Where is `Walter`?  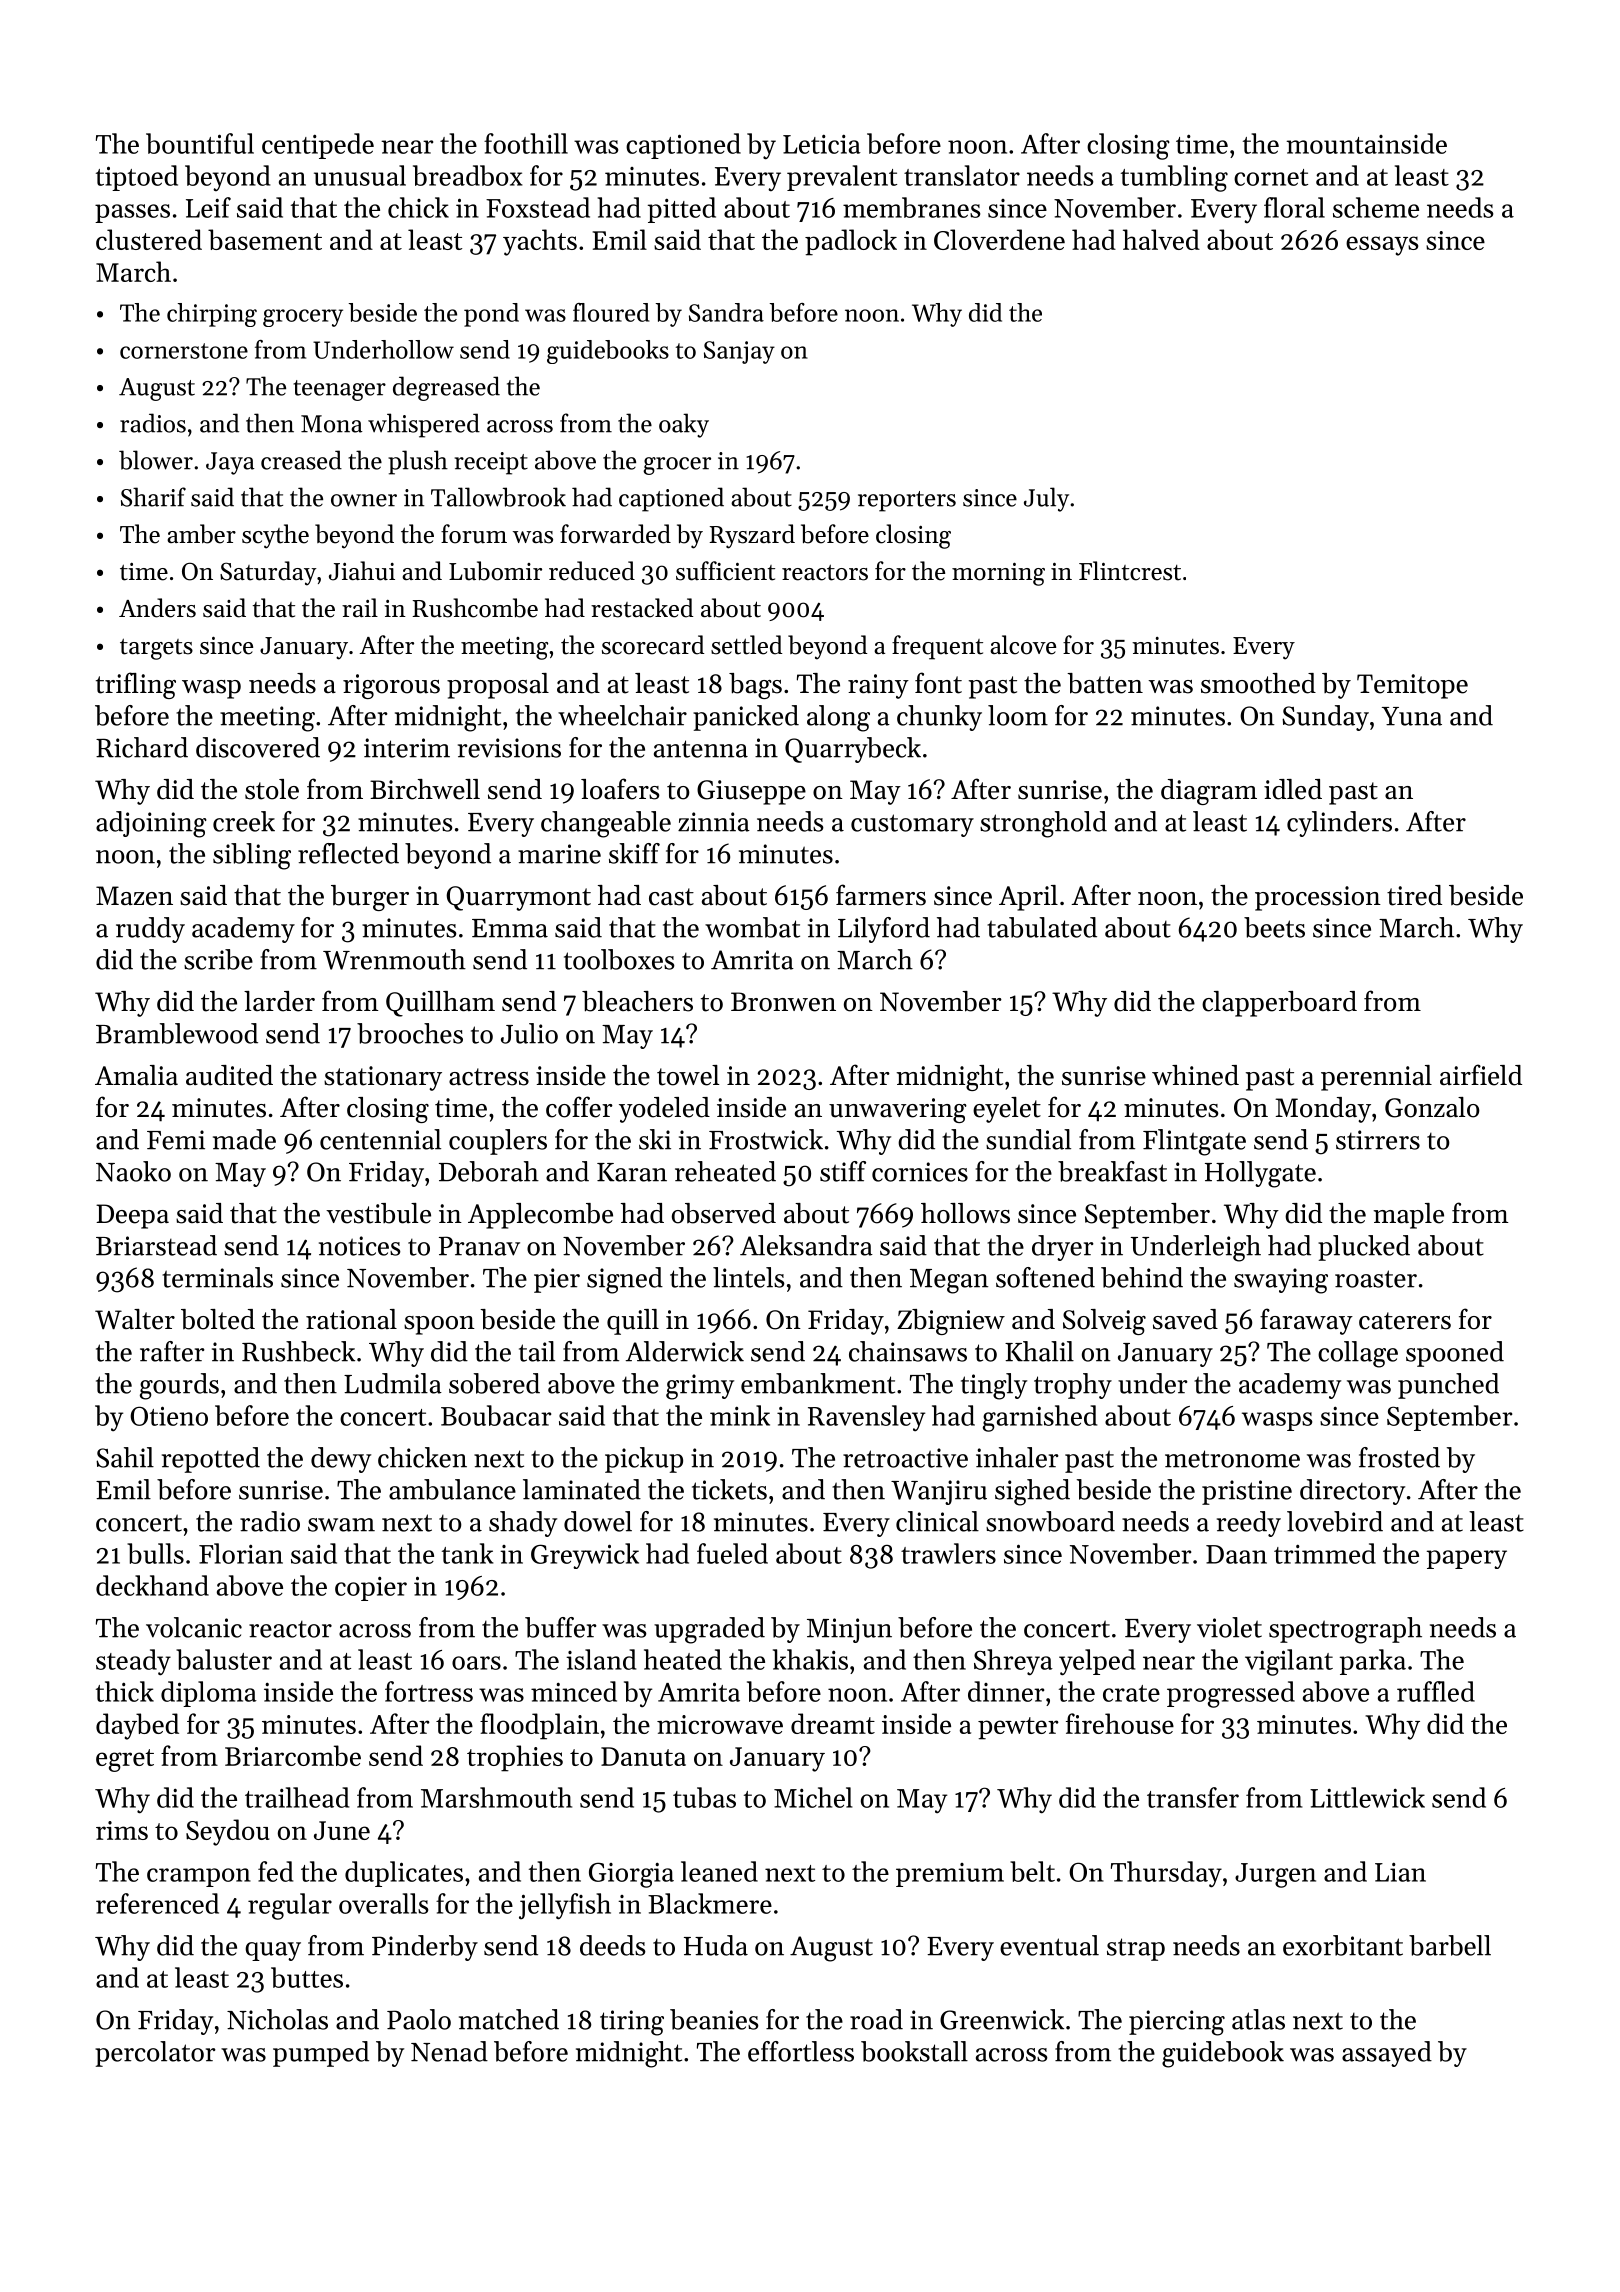 Walter is located at coordinates (135, 1319).
